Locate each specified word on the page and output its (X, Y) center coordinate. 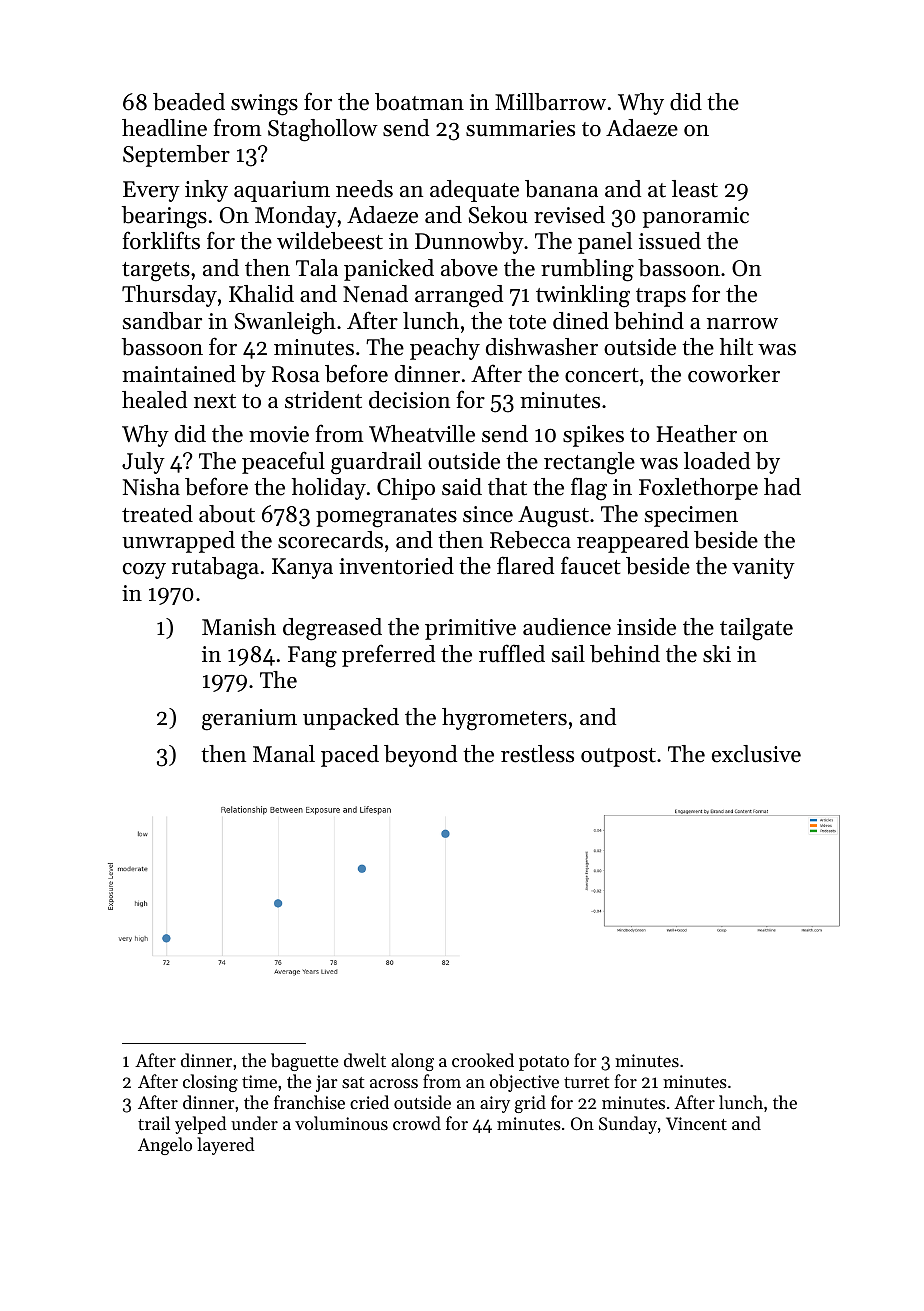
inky (206, 191)
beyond (420, 756)
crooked (483, 1060)
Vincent (696, 1123)
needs (364, 189)
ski (717, 654)
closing (210, 1083)
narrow (742, 324)
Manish (239, 627)
